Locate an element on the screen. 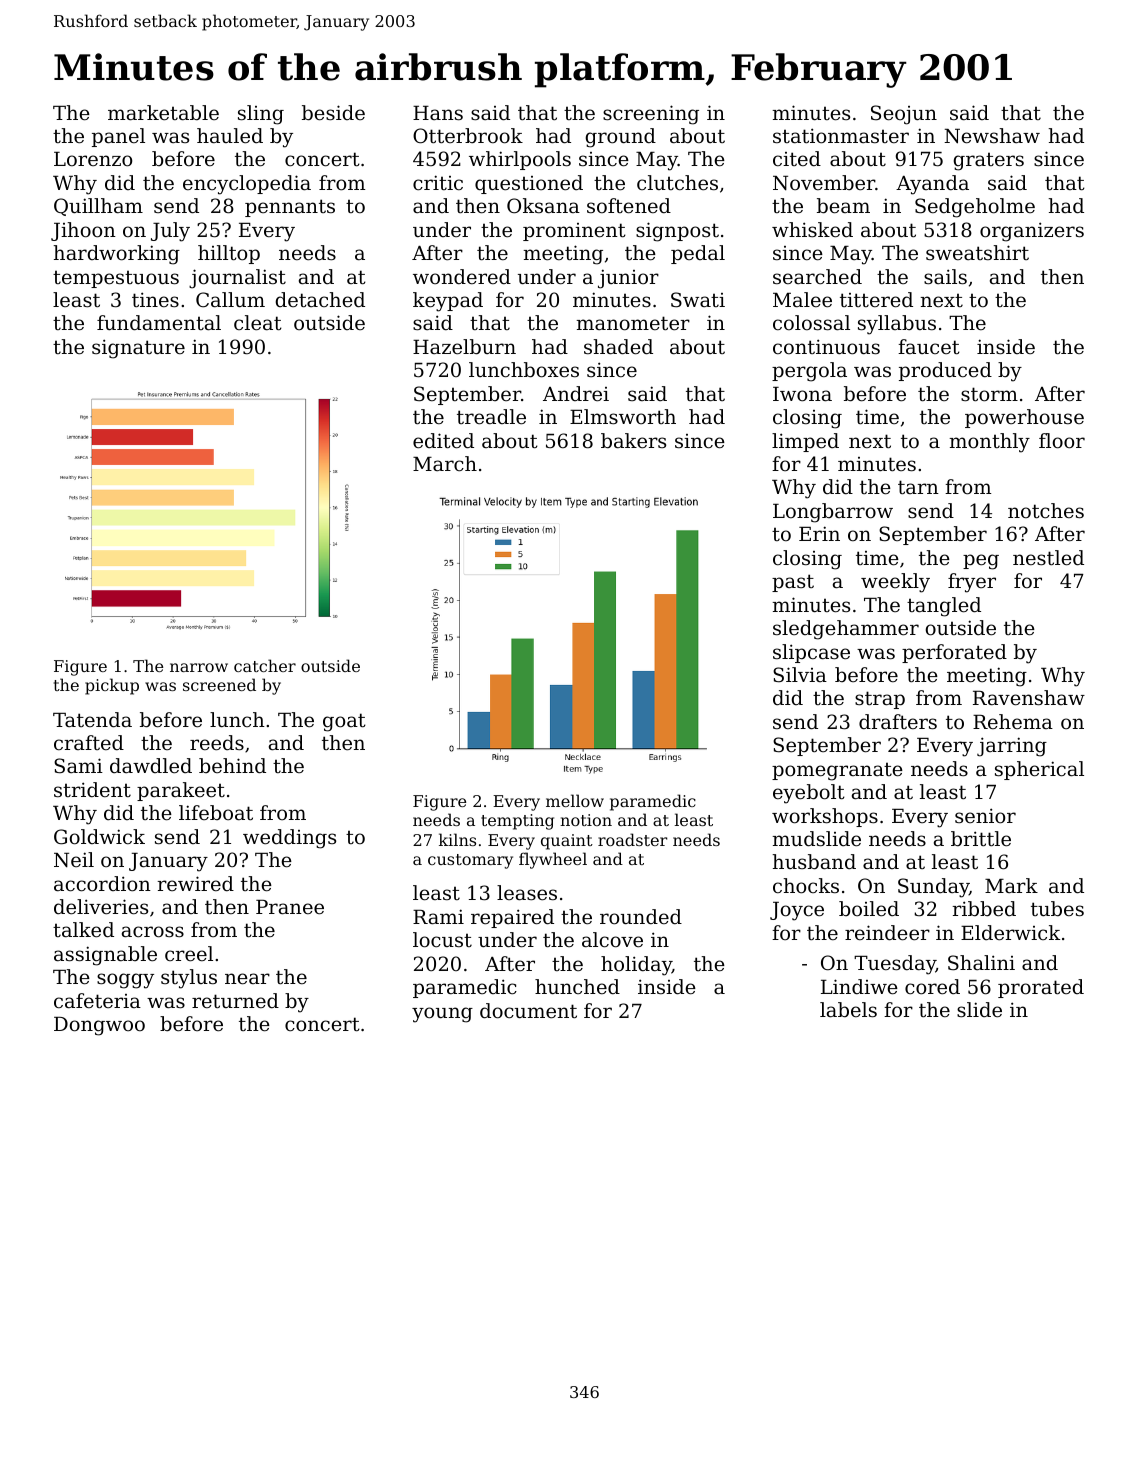 The height and width of the screenshot is (1473, 1138). Goldwick is located at coordinates (99, 837).
